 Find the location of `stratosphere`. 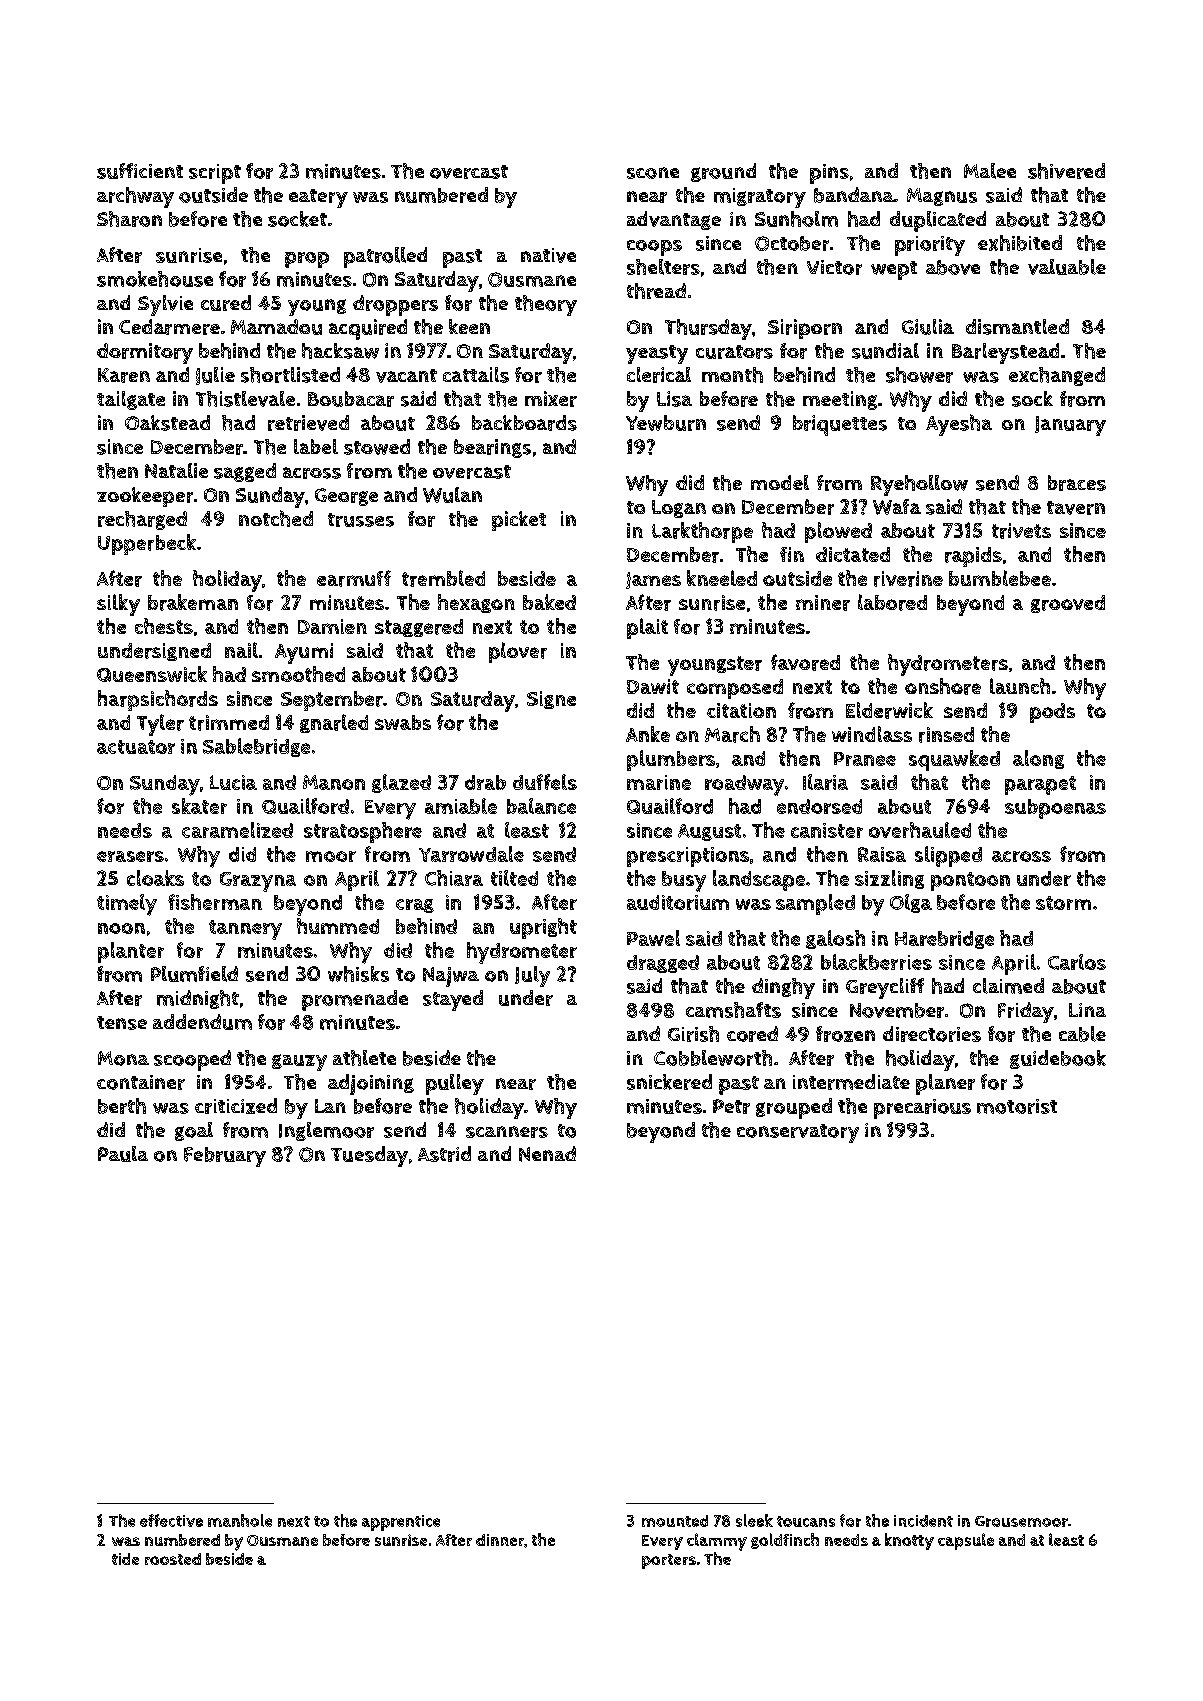

stratosphere is located at coordinates (363, 832).
